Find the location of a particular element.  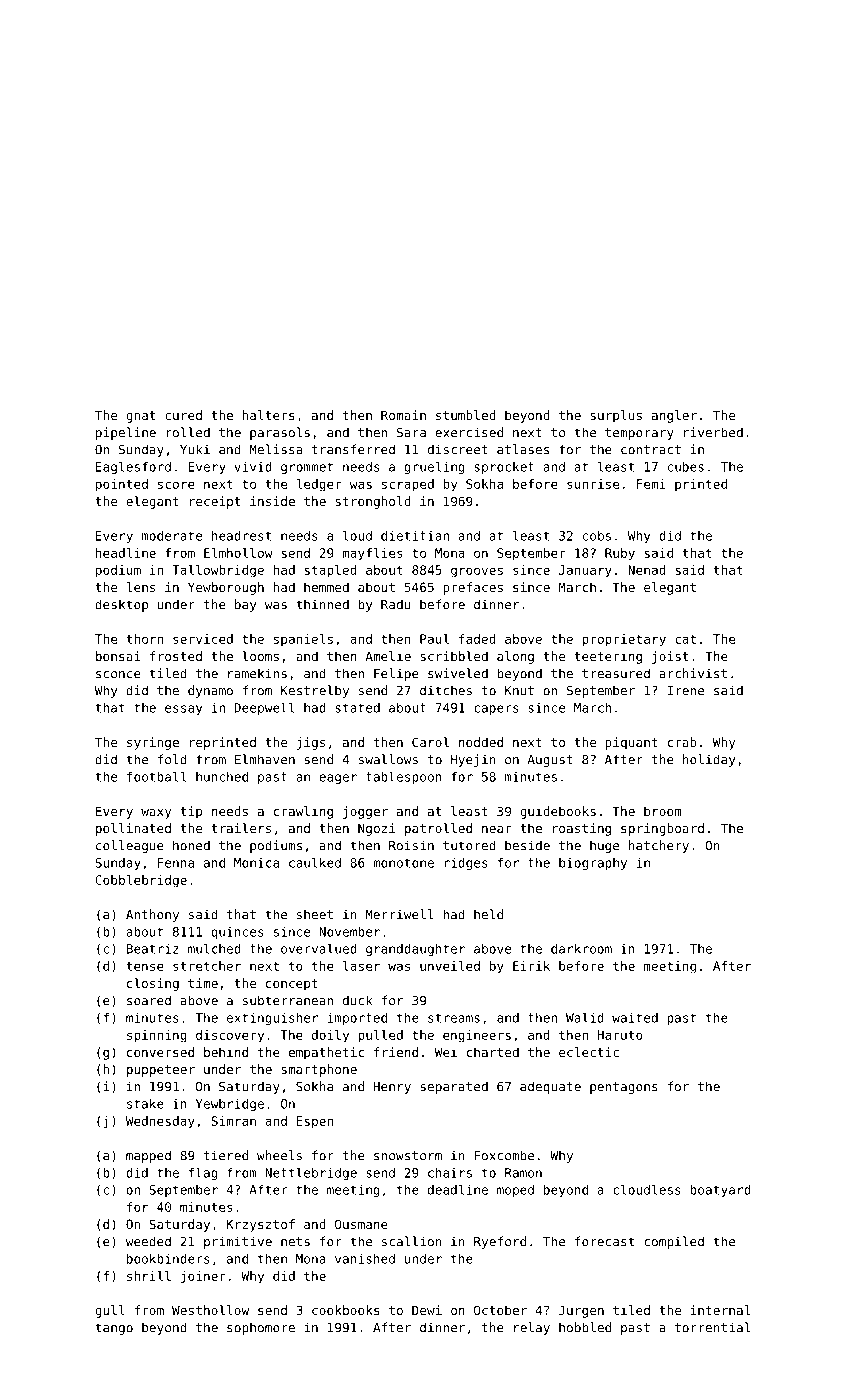

waited is located at coordinates (635, 1018).
